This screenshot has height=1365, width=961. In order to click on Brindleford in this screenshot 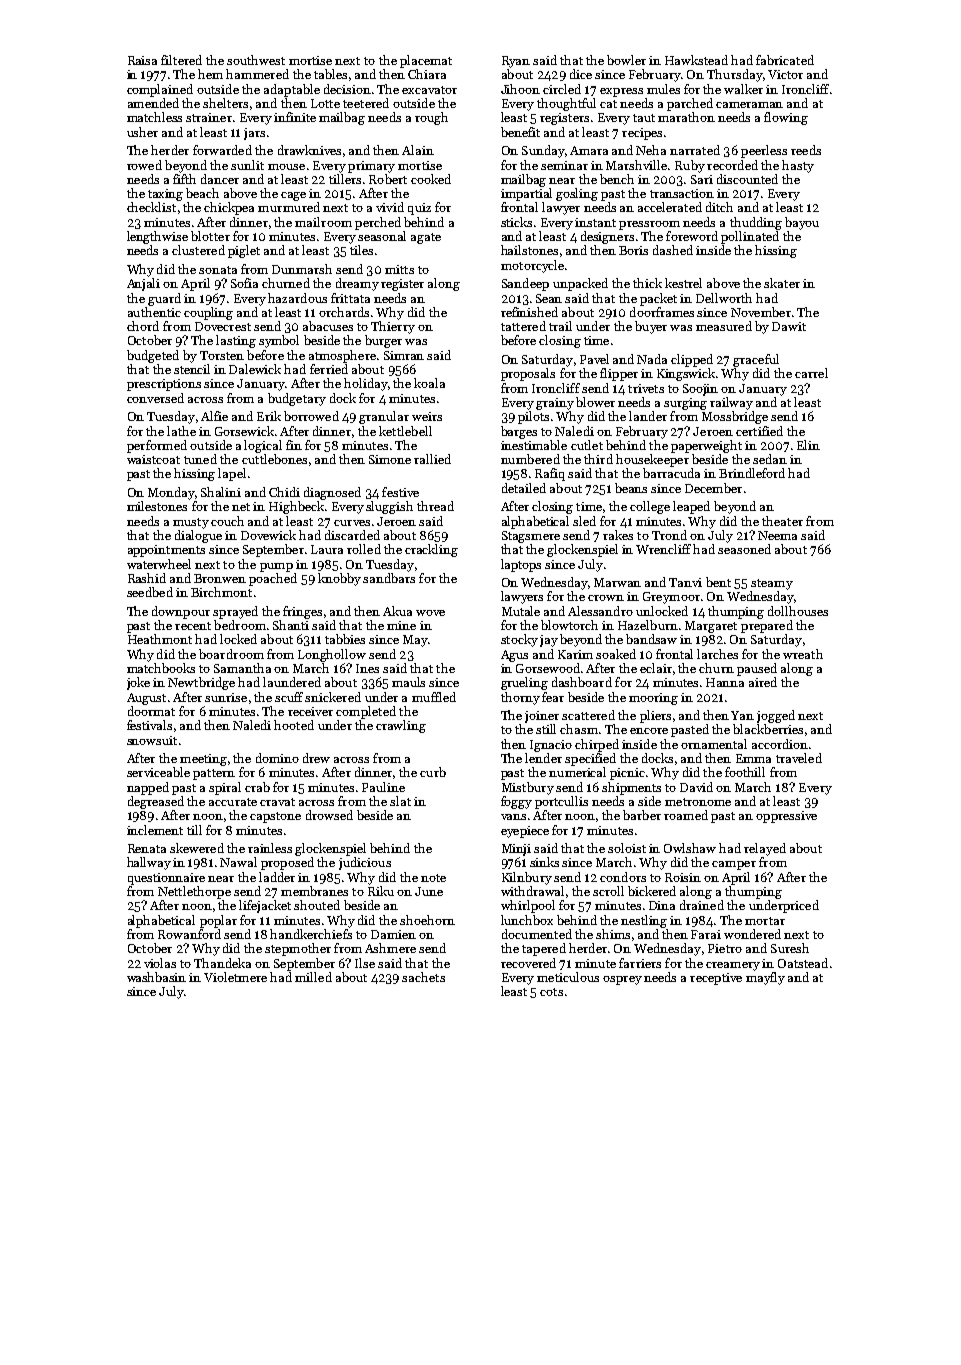, I will do `click(752, 473)`.
